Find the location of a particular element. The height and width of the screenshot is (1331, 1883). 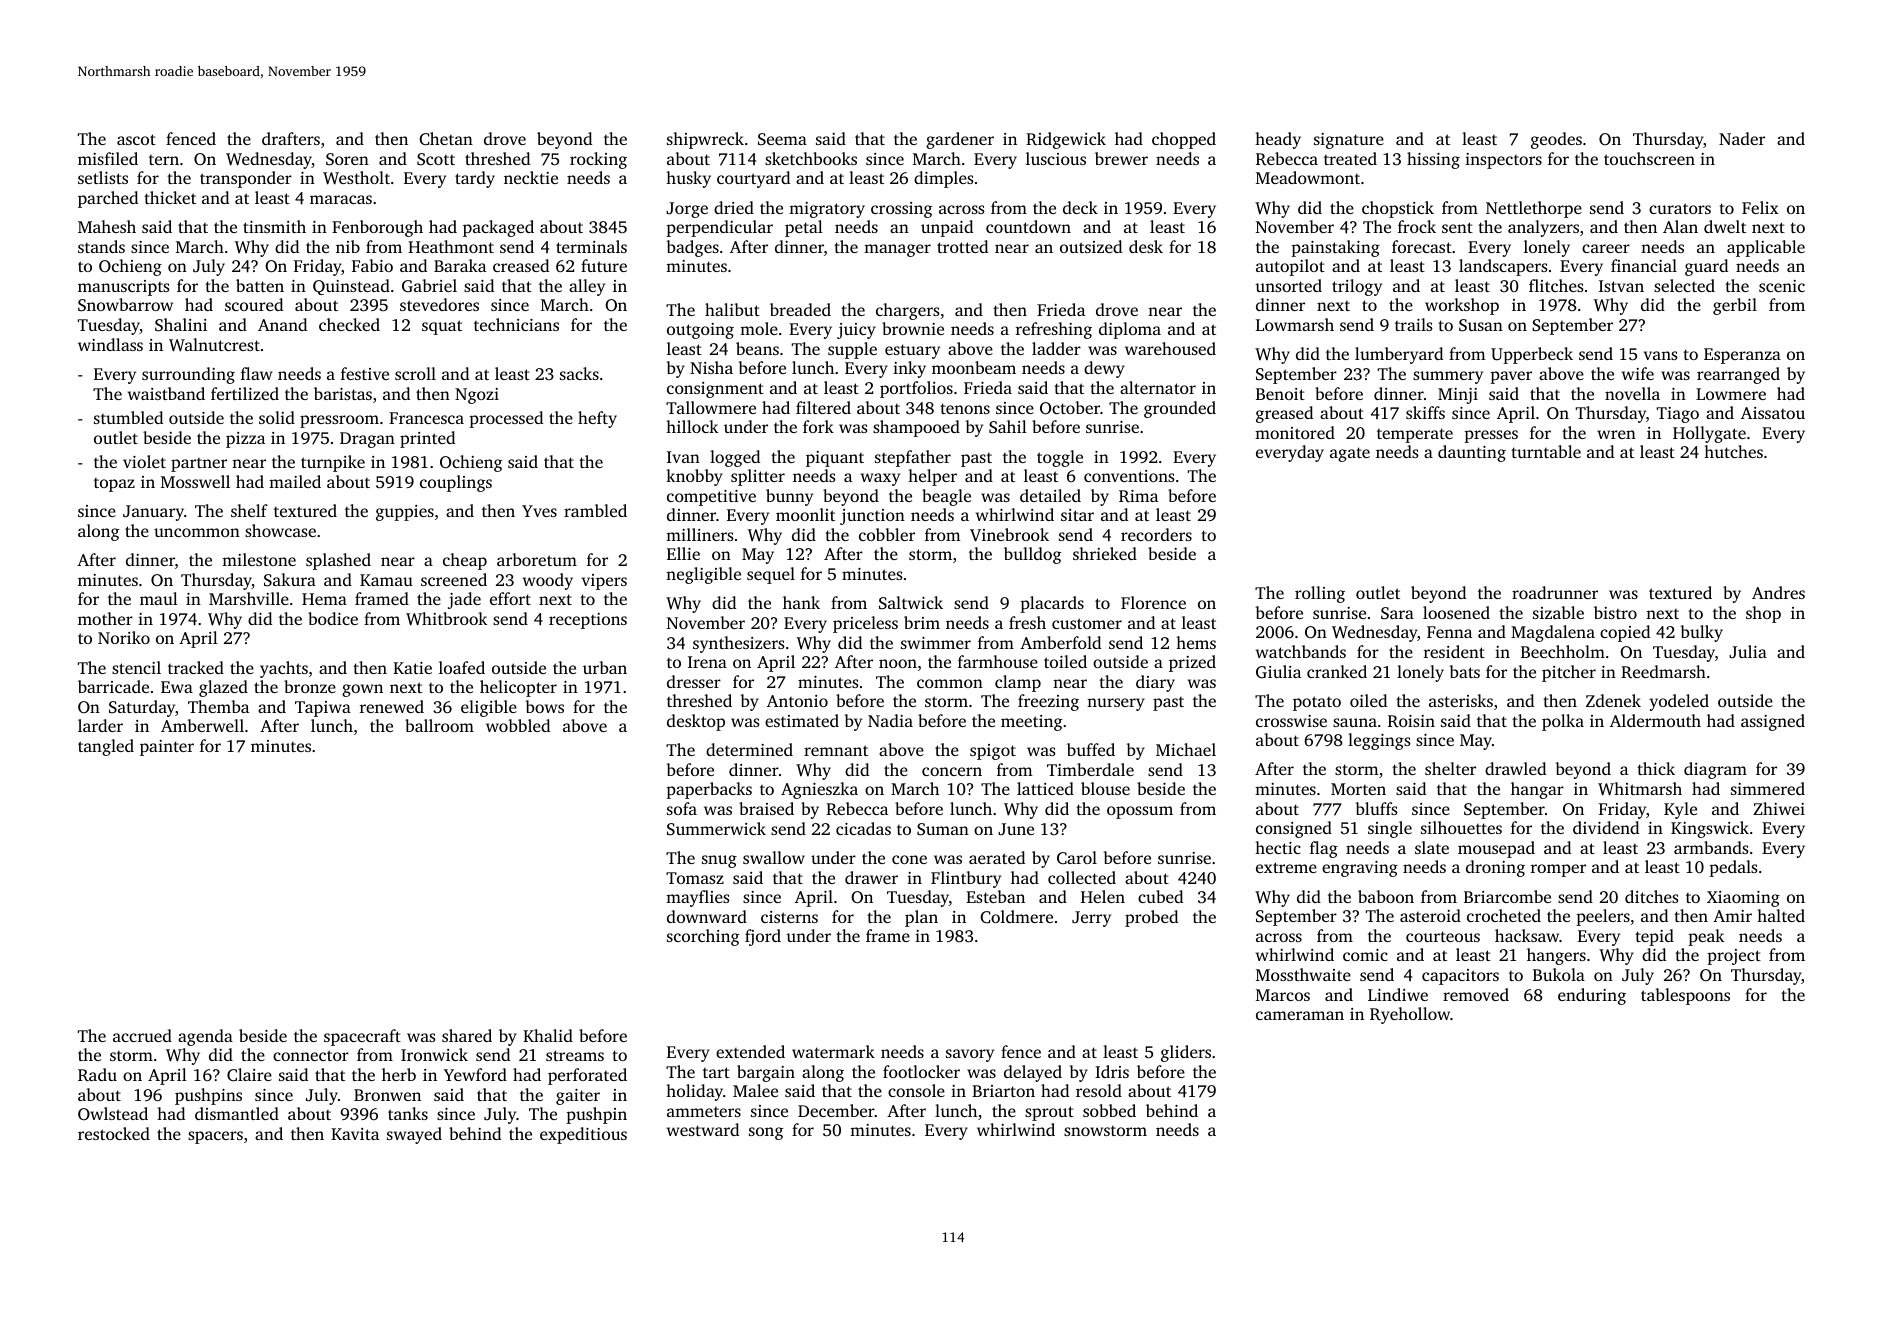

wobbled is located at coordinates (518, 725).
